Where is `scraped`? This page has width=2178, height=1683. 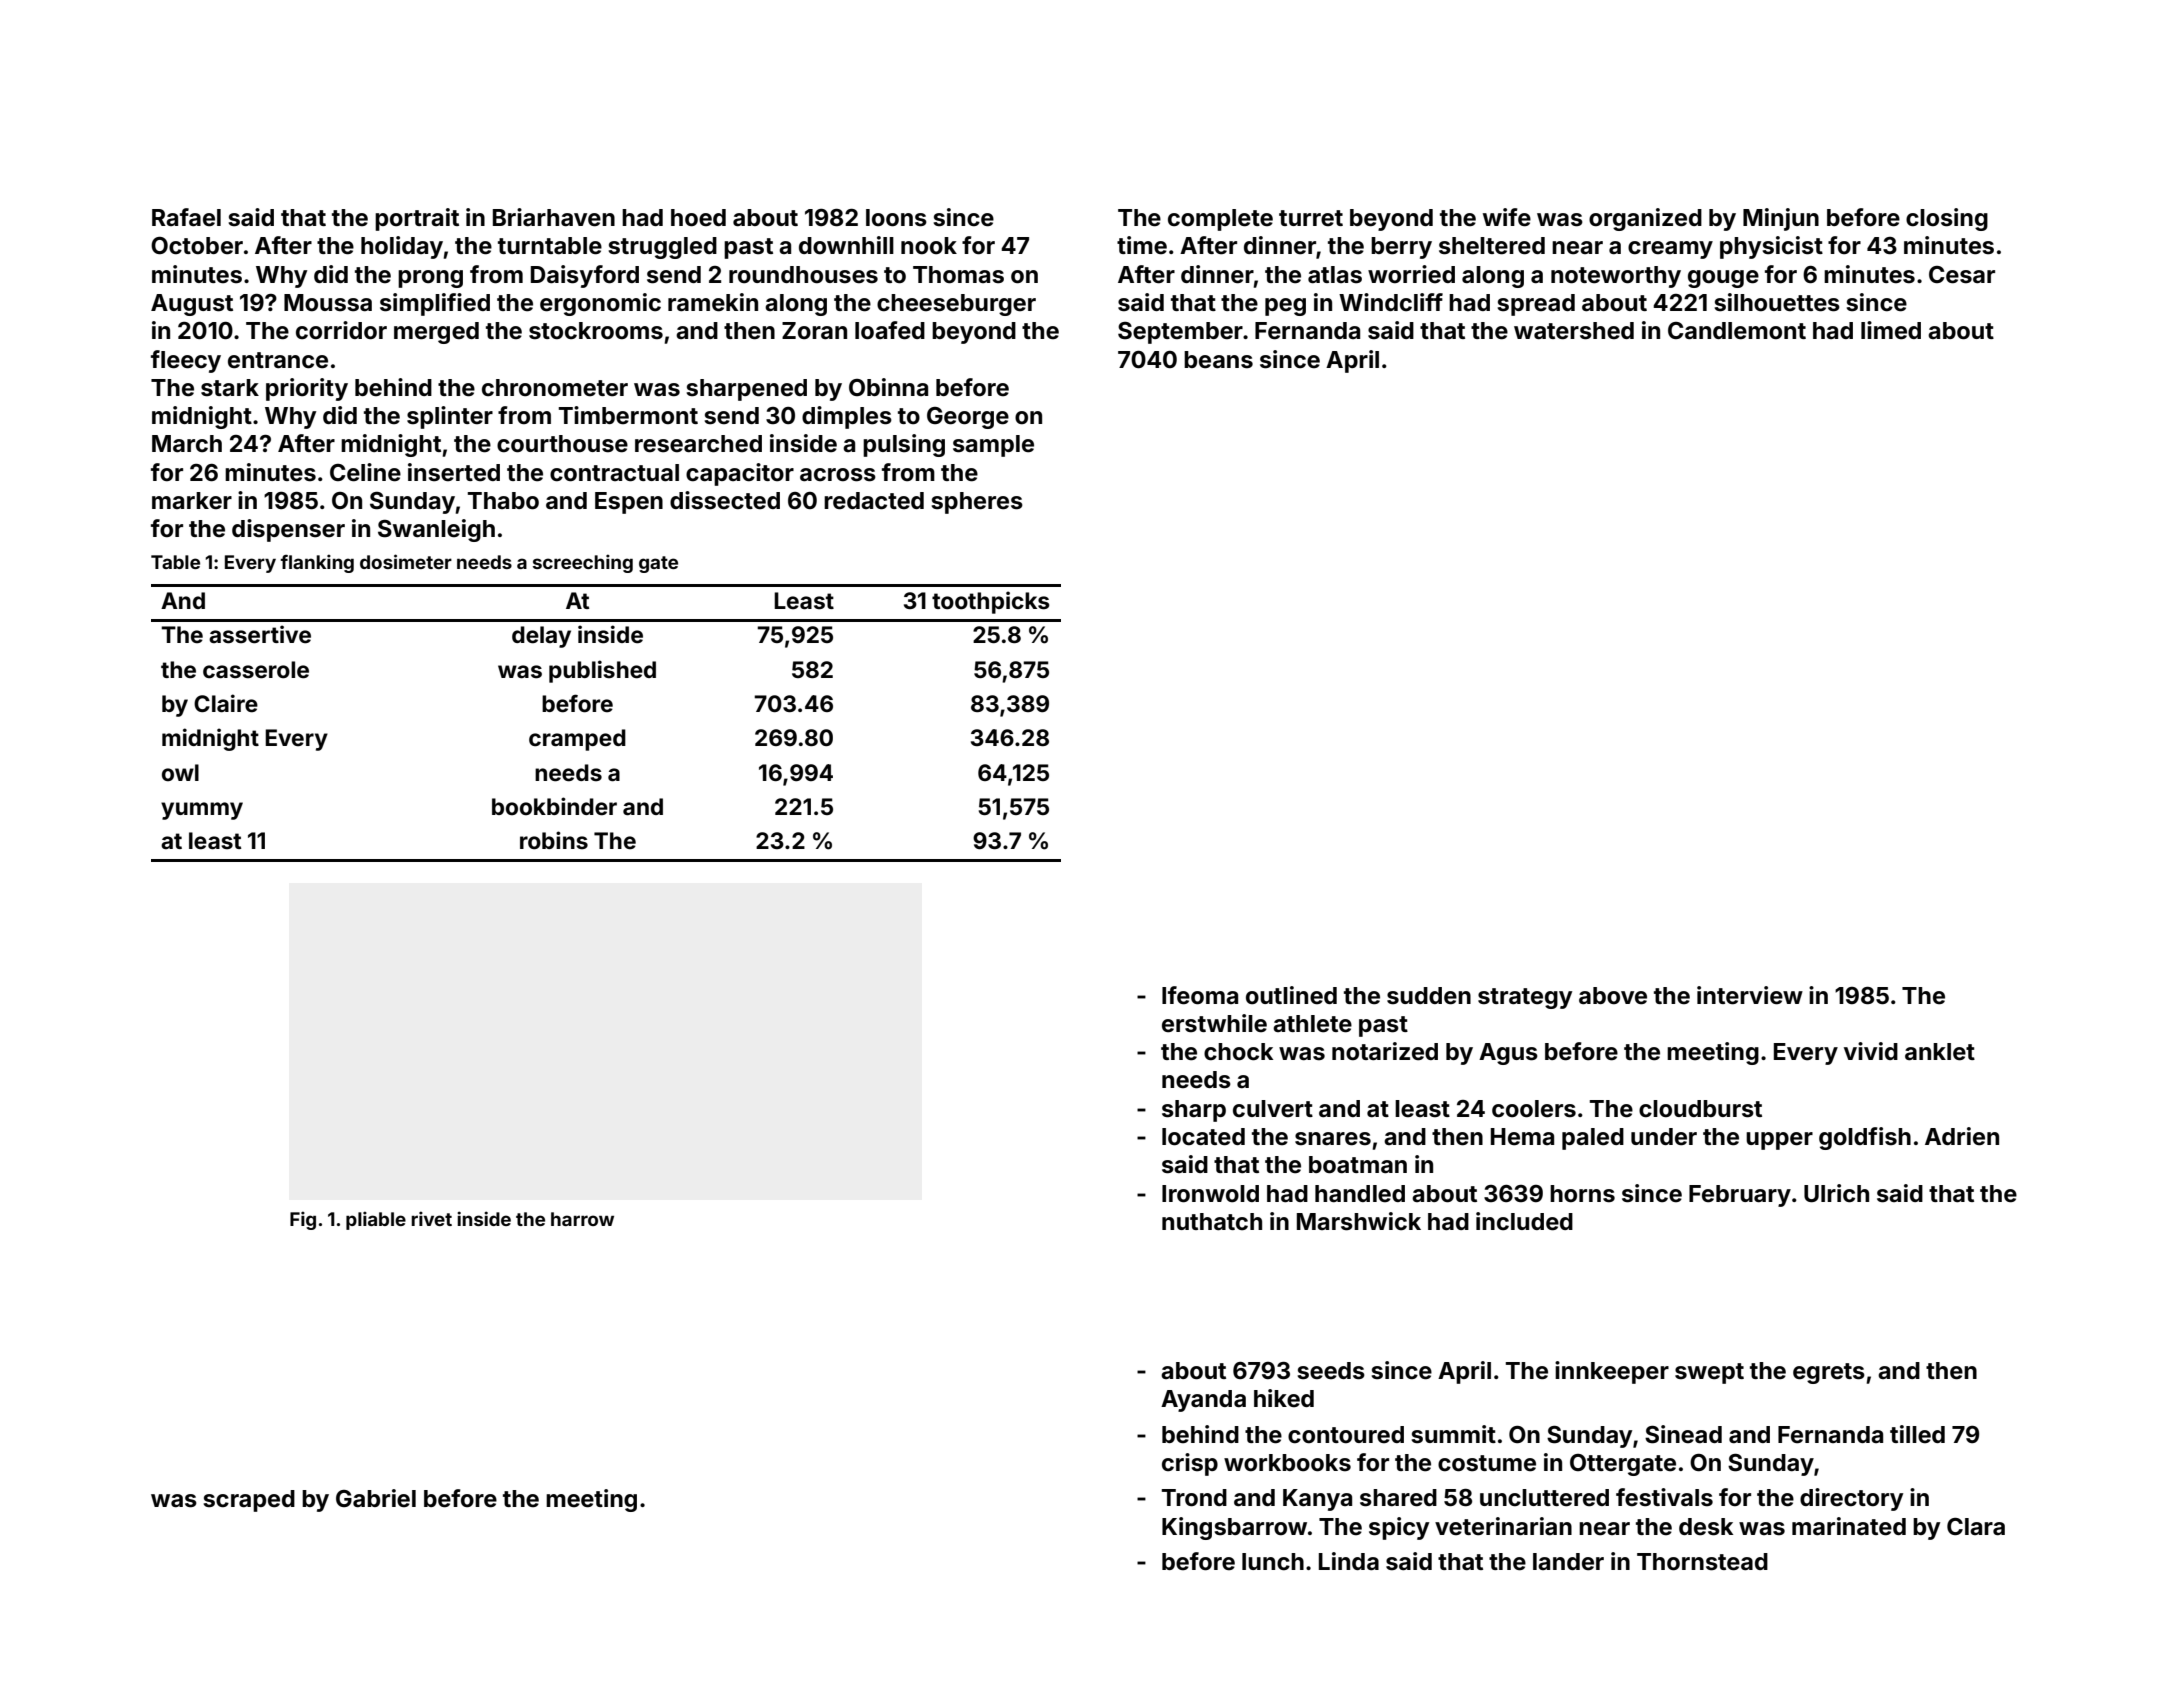 scraped is located at coordinates (249, 1501).
